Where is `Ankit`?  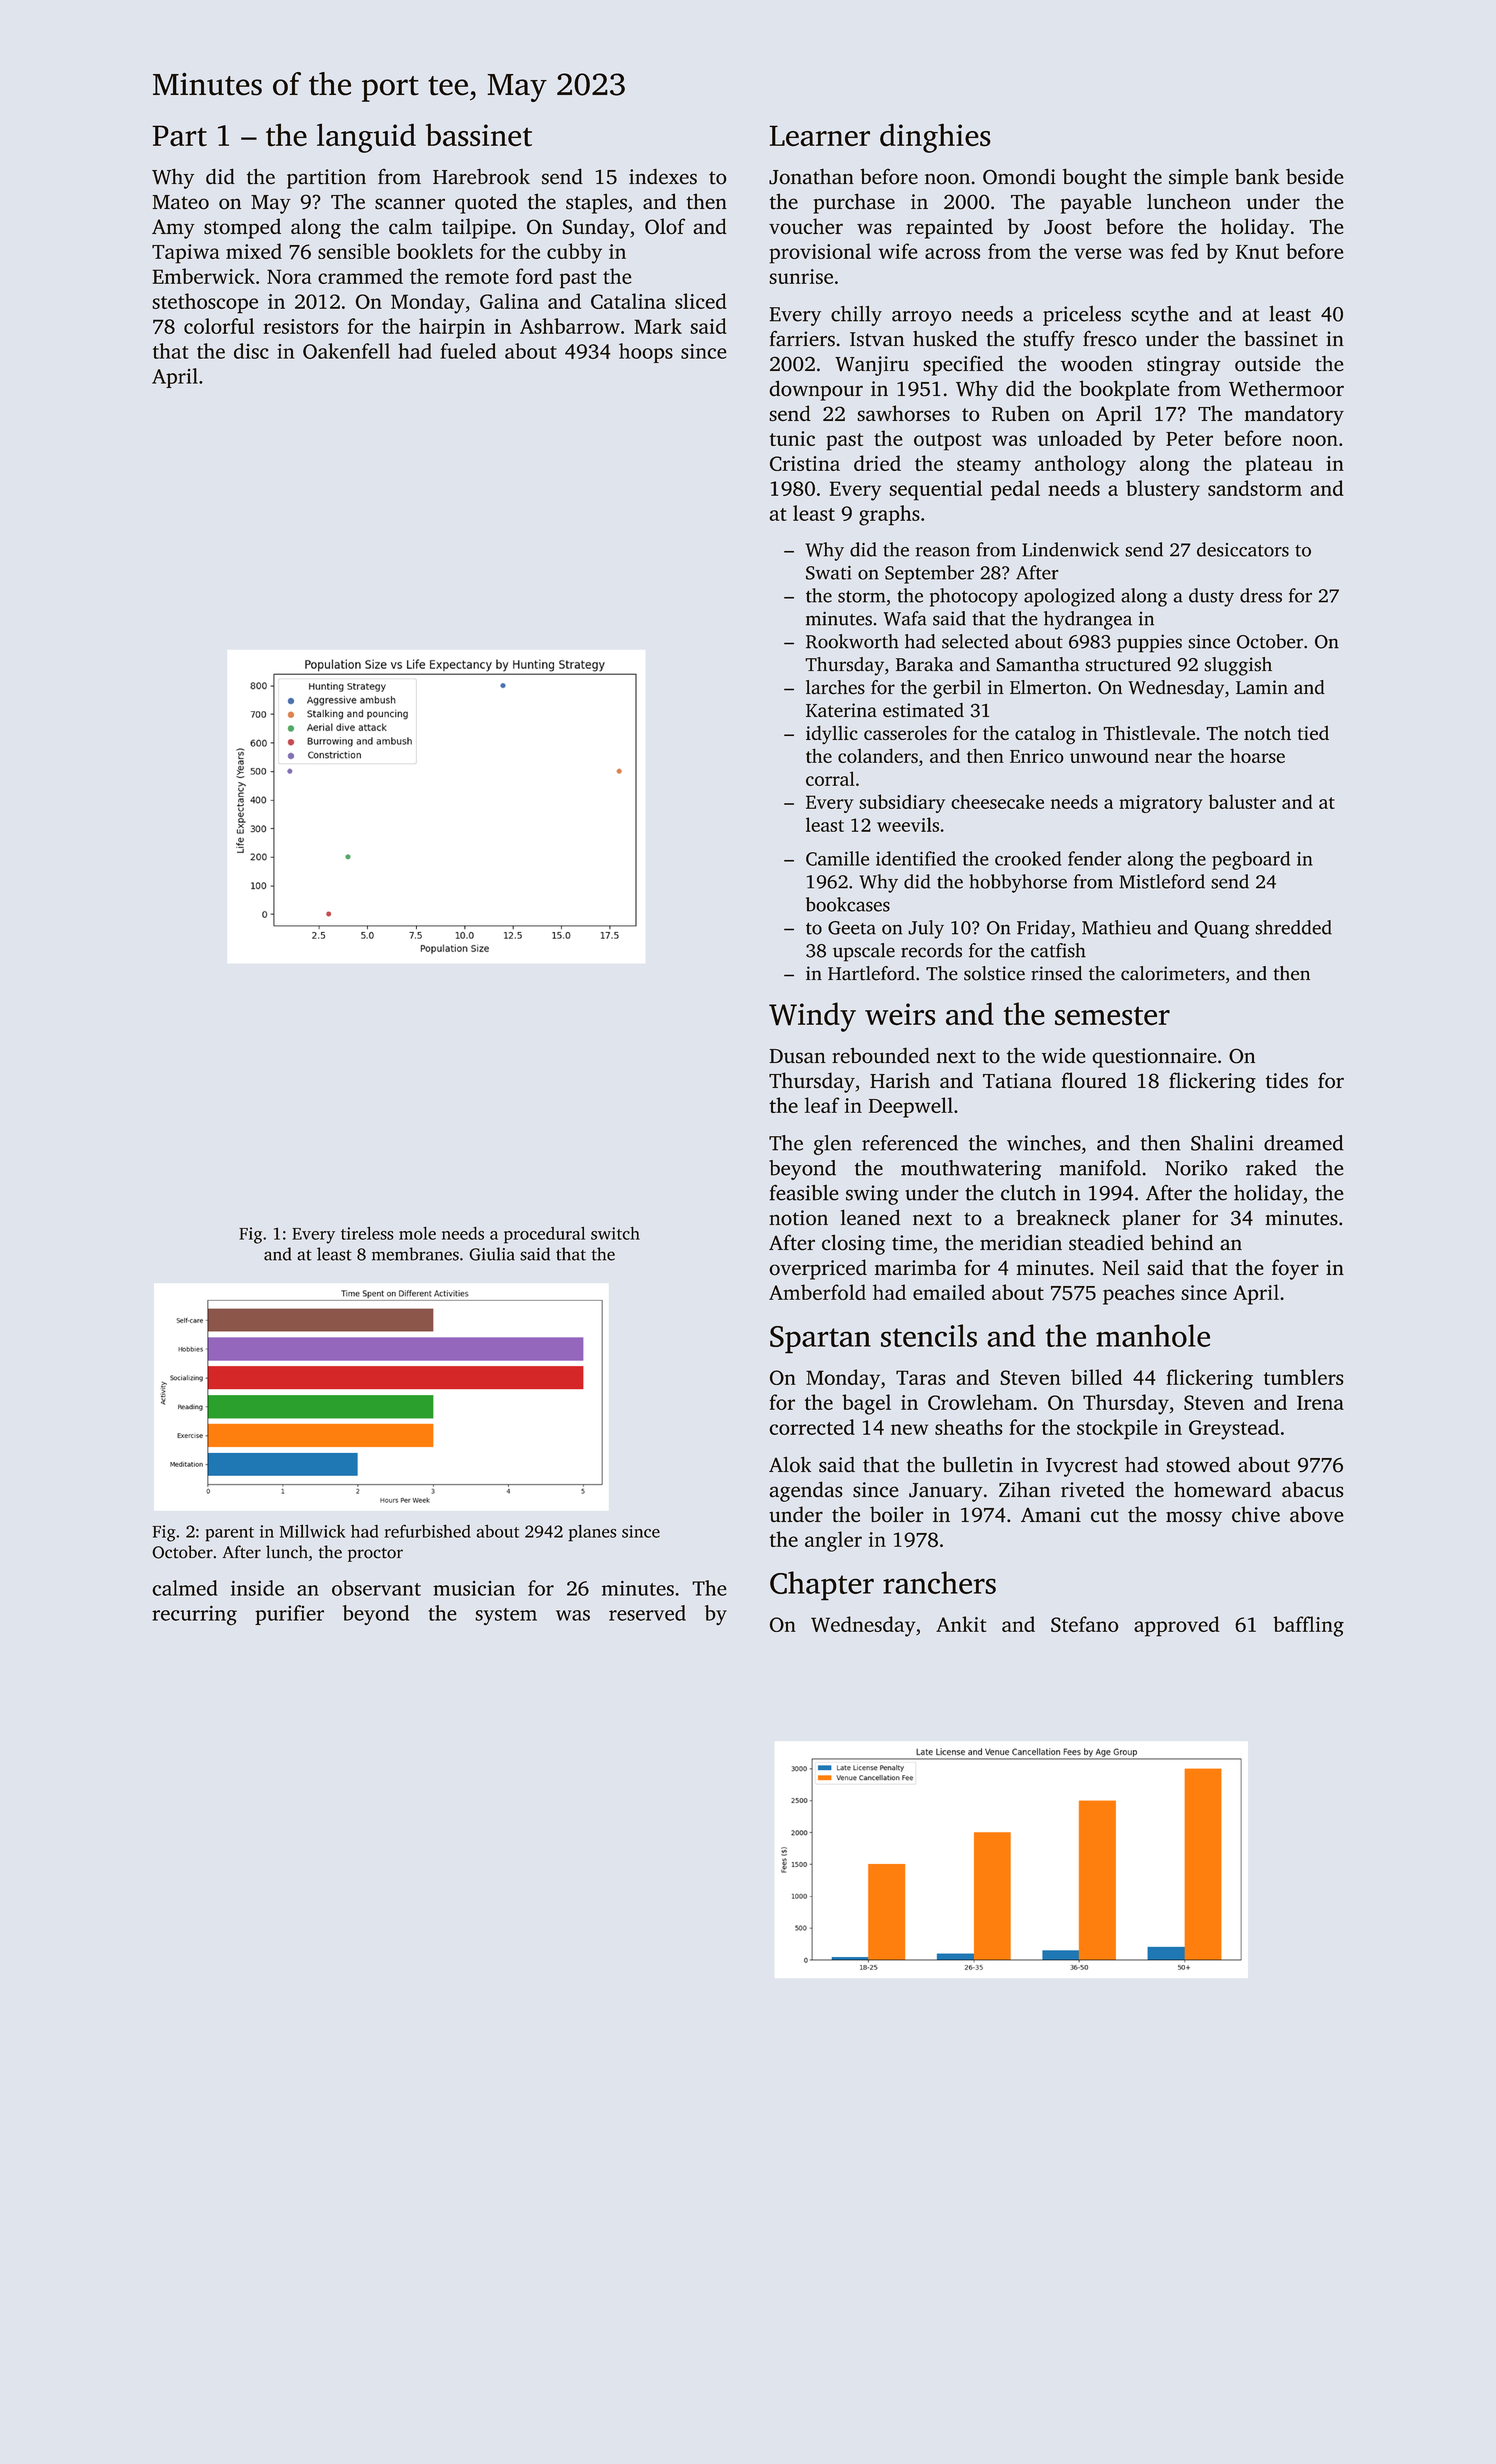
Ankit is located at coordinates (961, 1624).
